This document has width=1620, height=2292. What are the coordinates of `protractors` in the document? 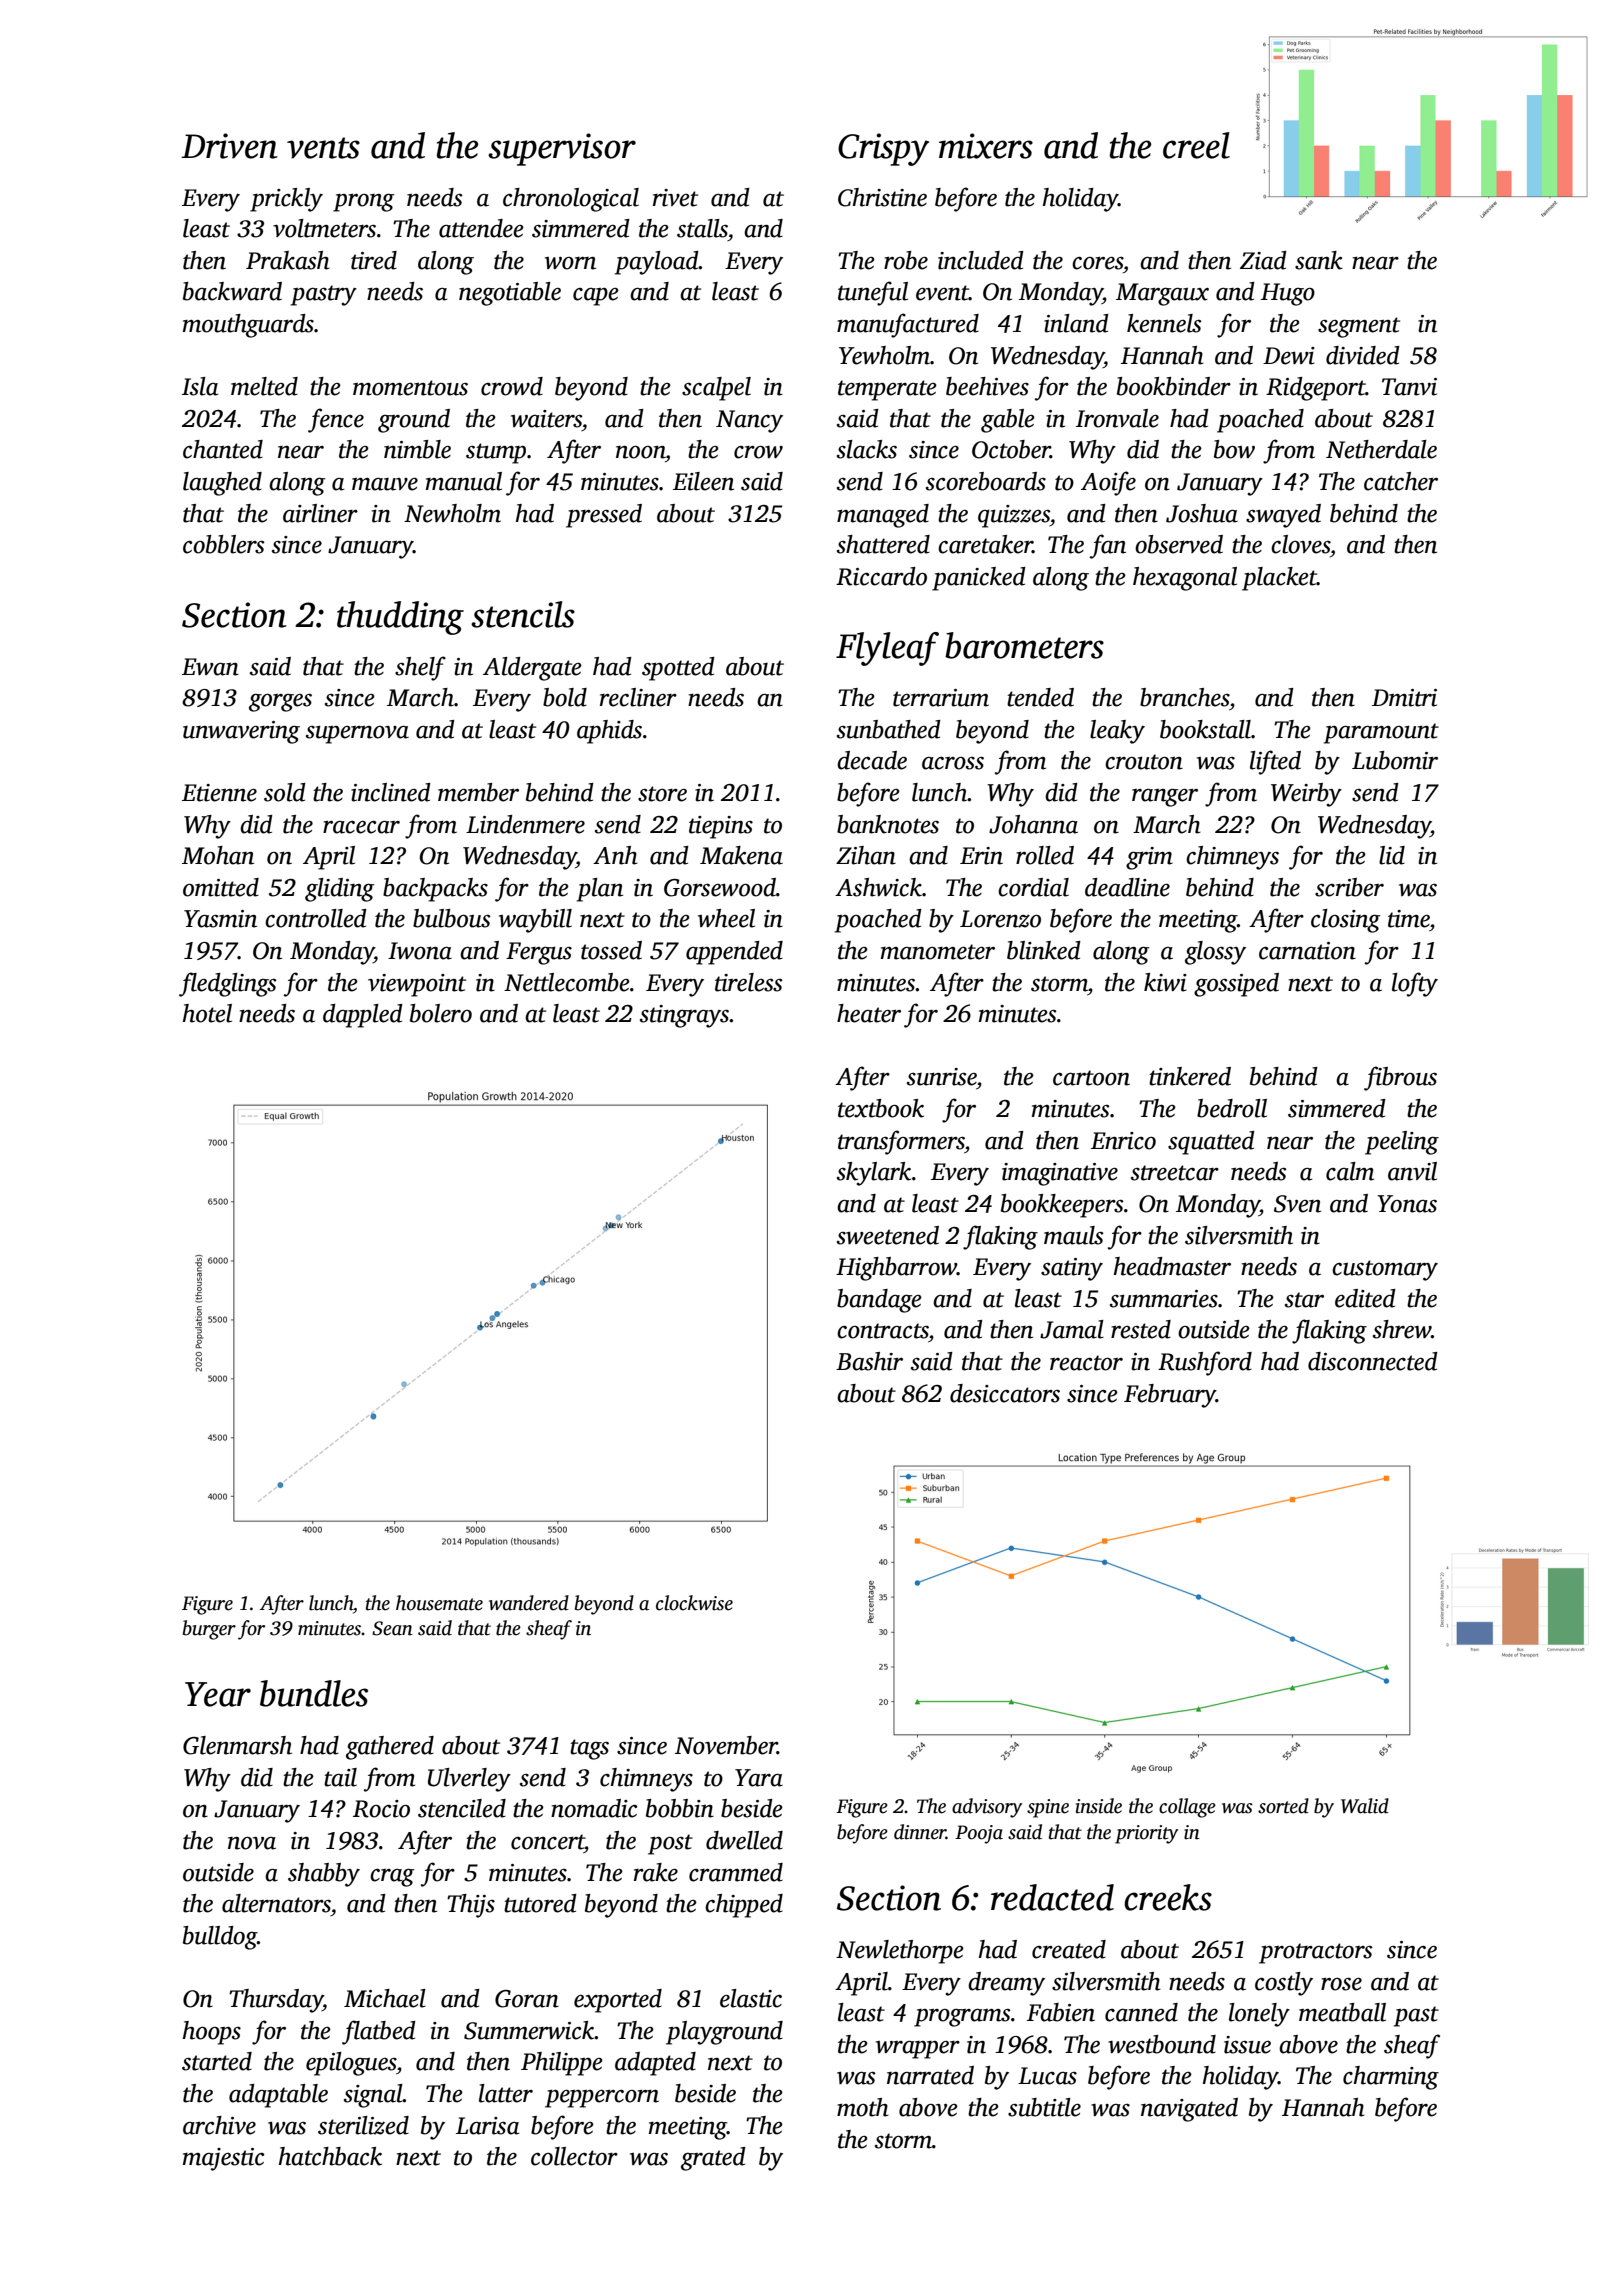 It's located at (1316, 1953).
